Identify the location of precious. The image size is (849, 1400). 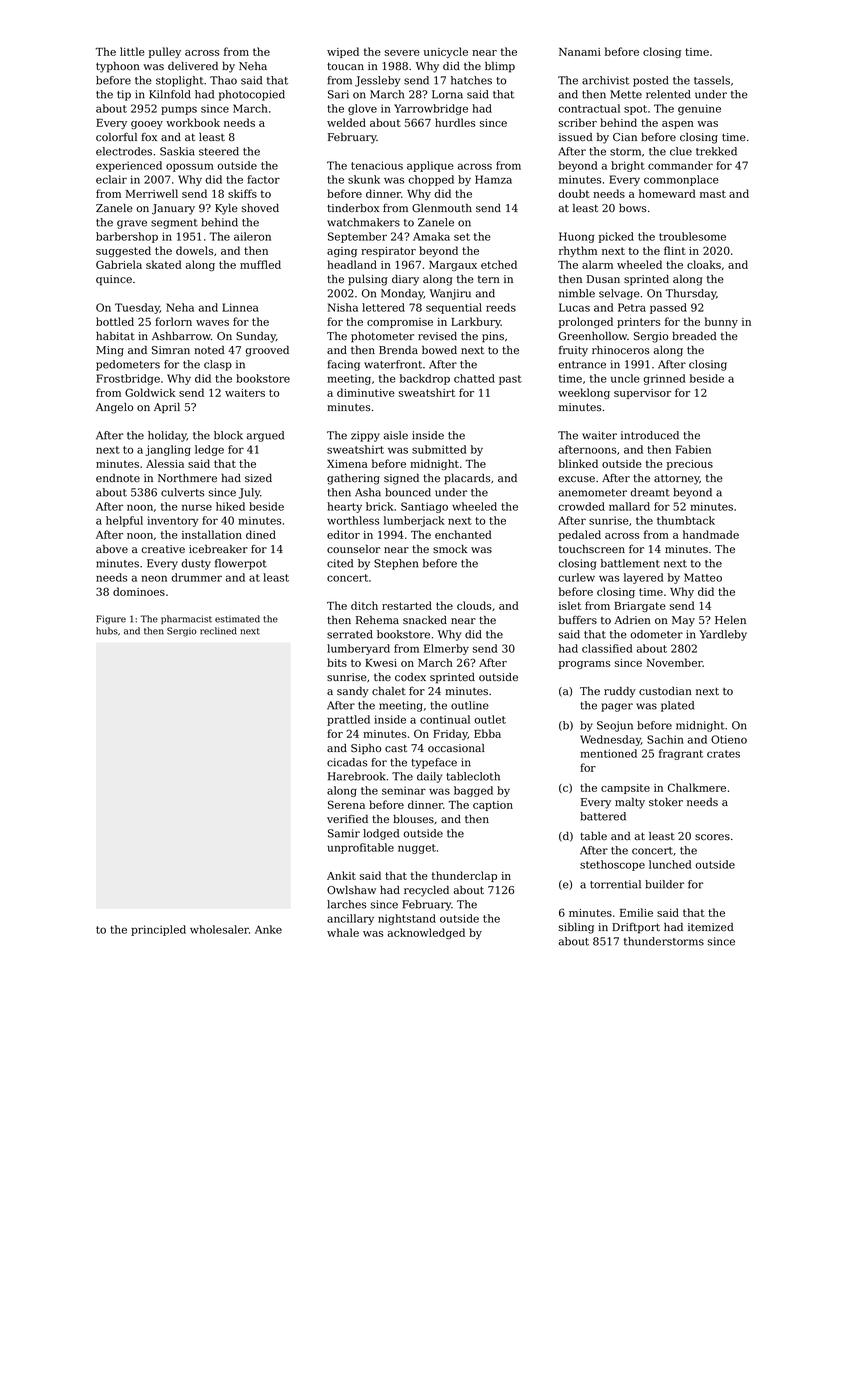
(690, 465).
